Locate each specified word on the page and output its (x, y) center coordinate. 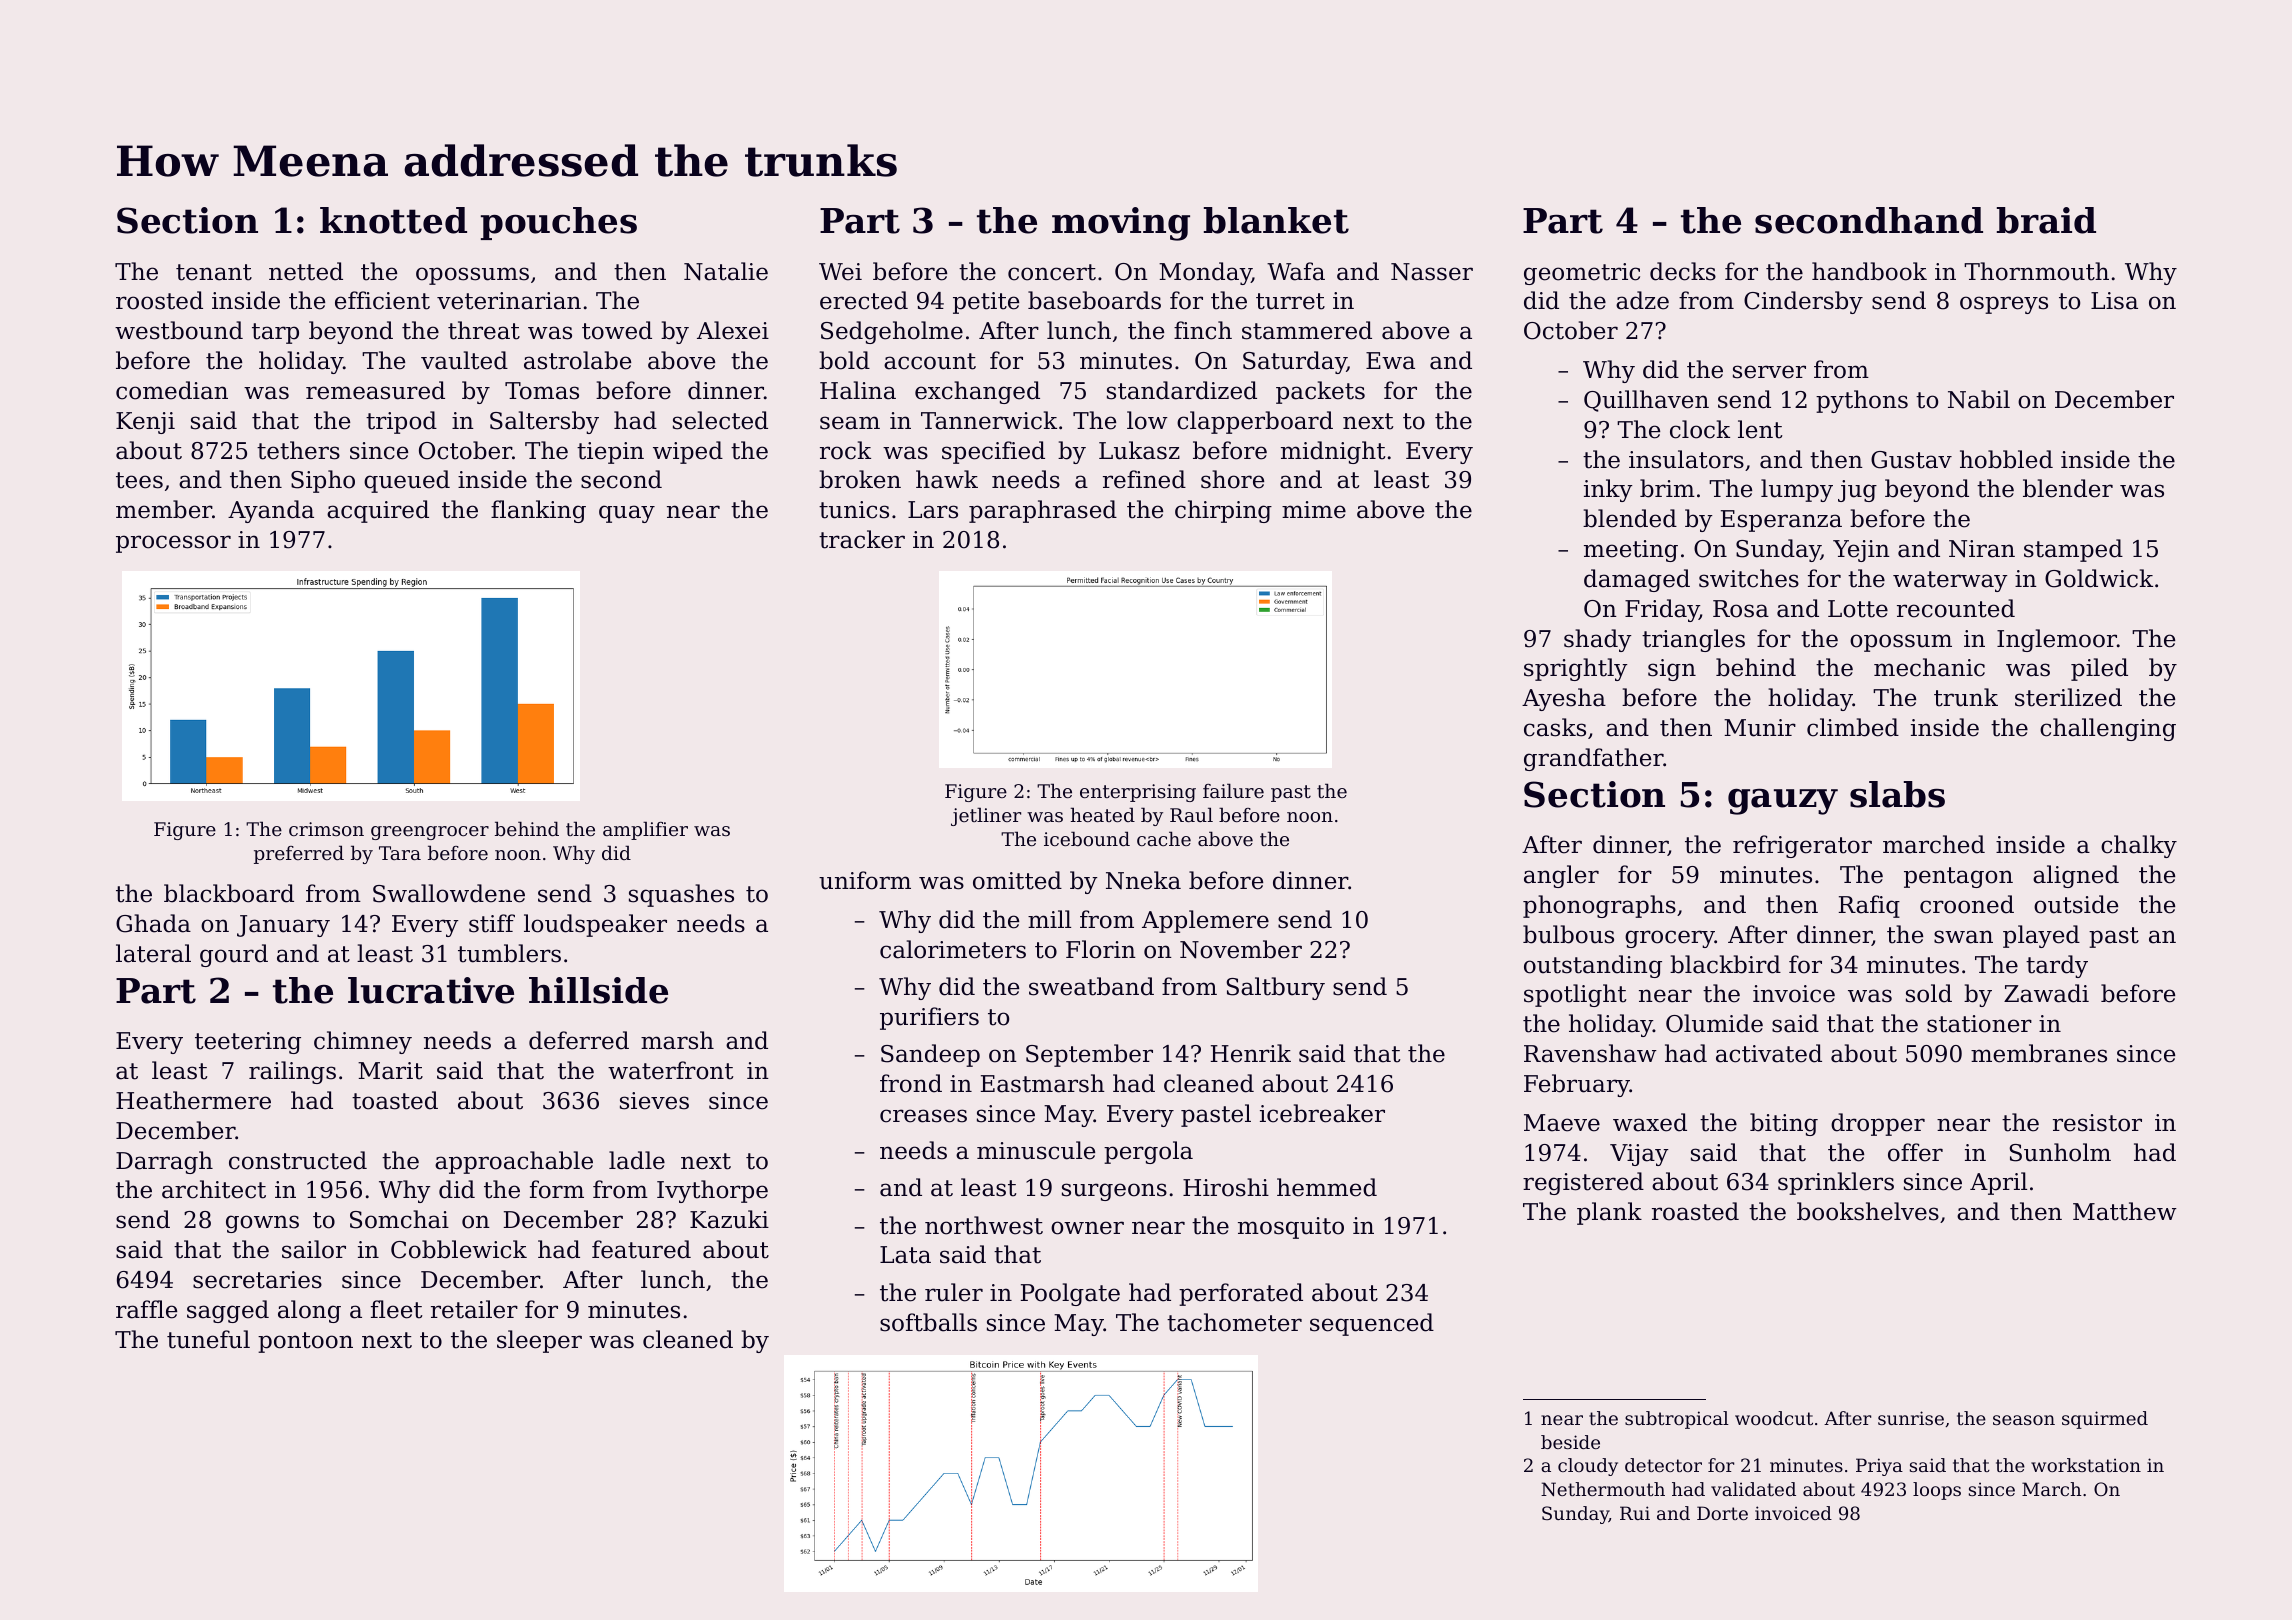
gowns (262, 1224)
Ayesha (1564, 699)
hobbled (2006, 459)
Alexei (733, 330)
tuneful (208, 1339)
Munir (1760, 728)
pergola (1148, 1152)
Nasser (1432, 272)
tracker (862, 539)
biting (1784, 1124)
